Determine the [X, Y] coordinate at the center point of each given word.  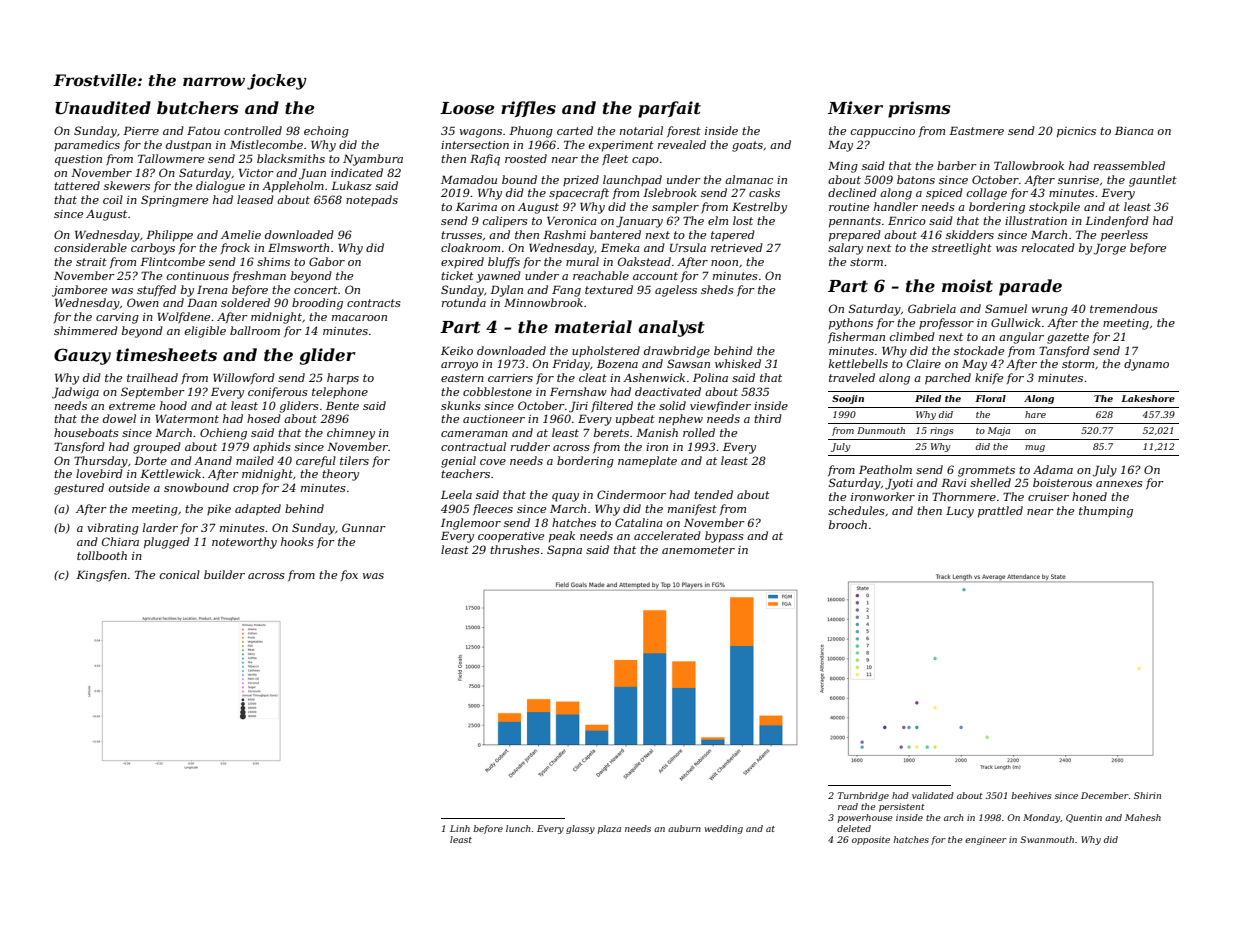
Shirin [1147, 795]
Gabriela [932, 308]
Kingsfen [101, 576]
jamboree [79, 291]
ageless [676, 291]
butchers [198, 107]
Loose [467, 108]
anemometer [698, 550]
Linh [460, 828]
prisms [919, 109]
